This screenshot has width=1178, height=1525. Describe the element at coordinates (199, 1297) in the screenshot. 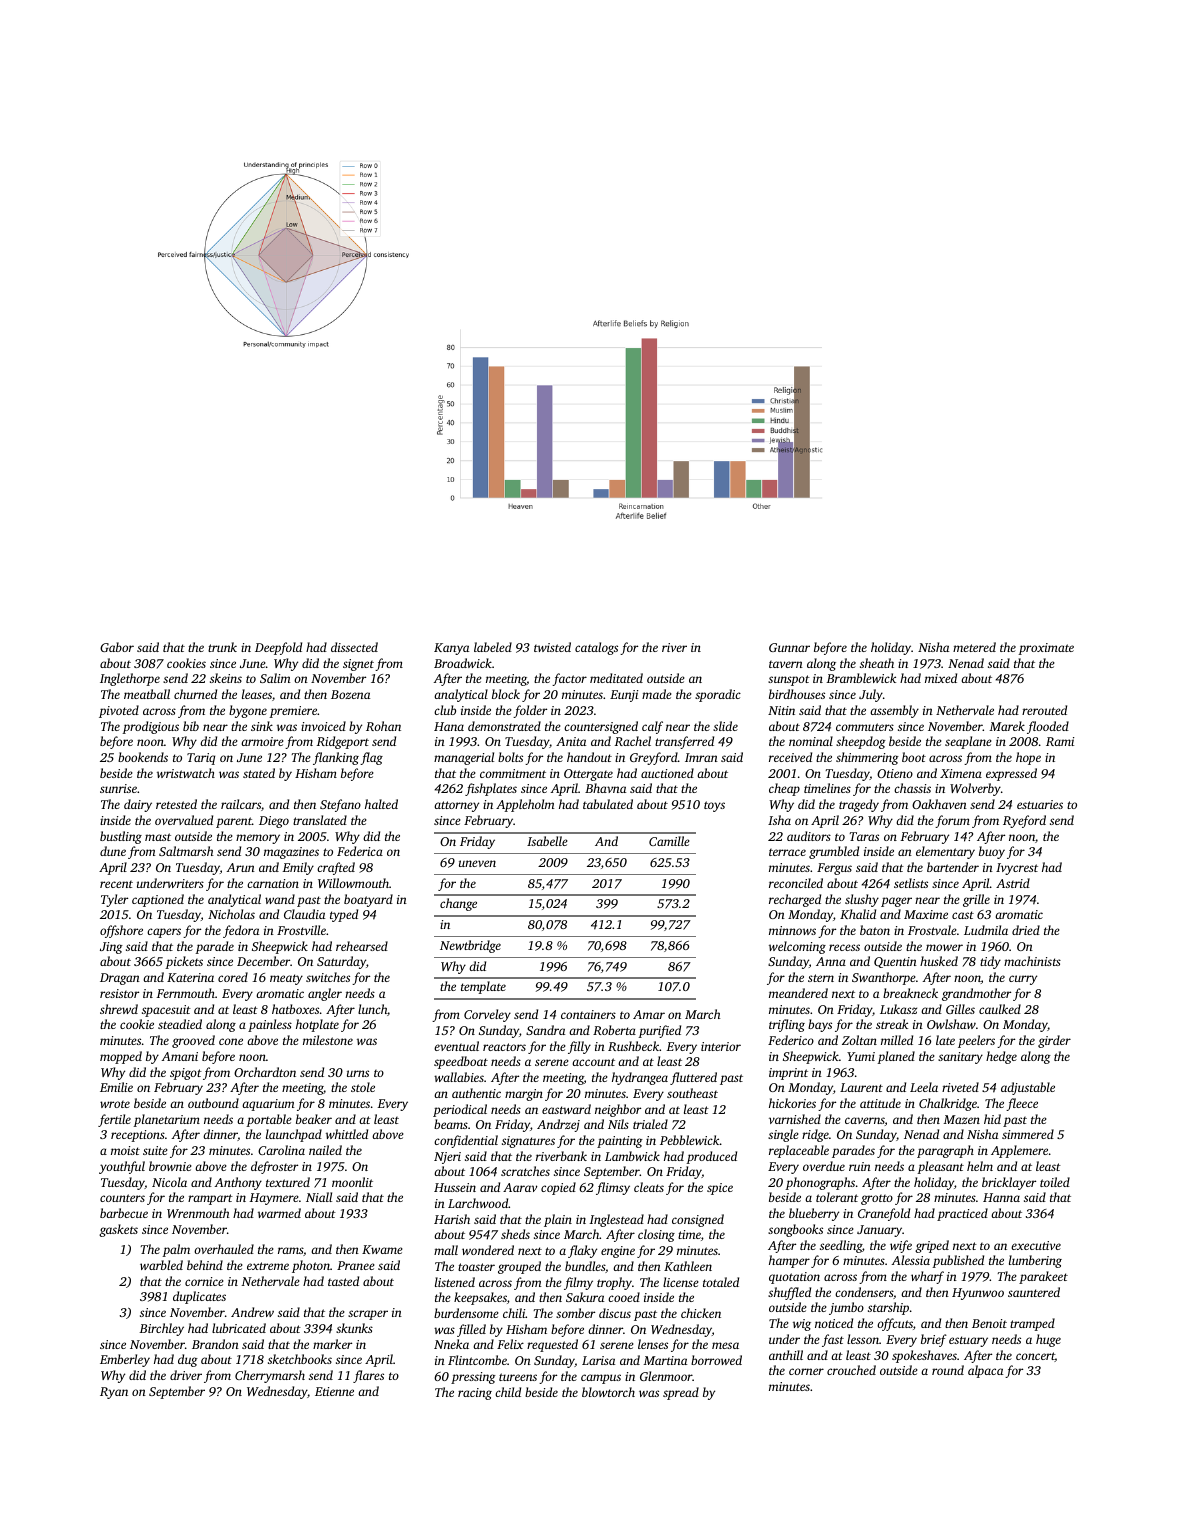

I see `duplicates` at that location.
